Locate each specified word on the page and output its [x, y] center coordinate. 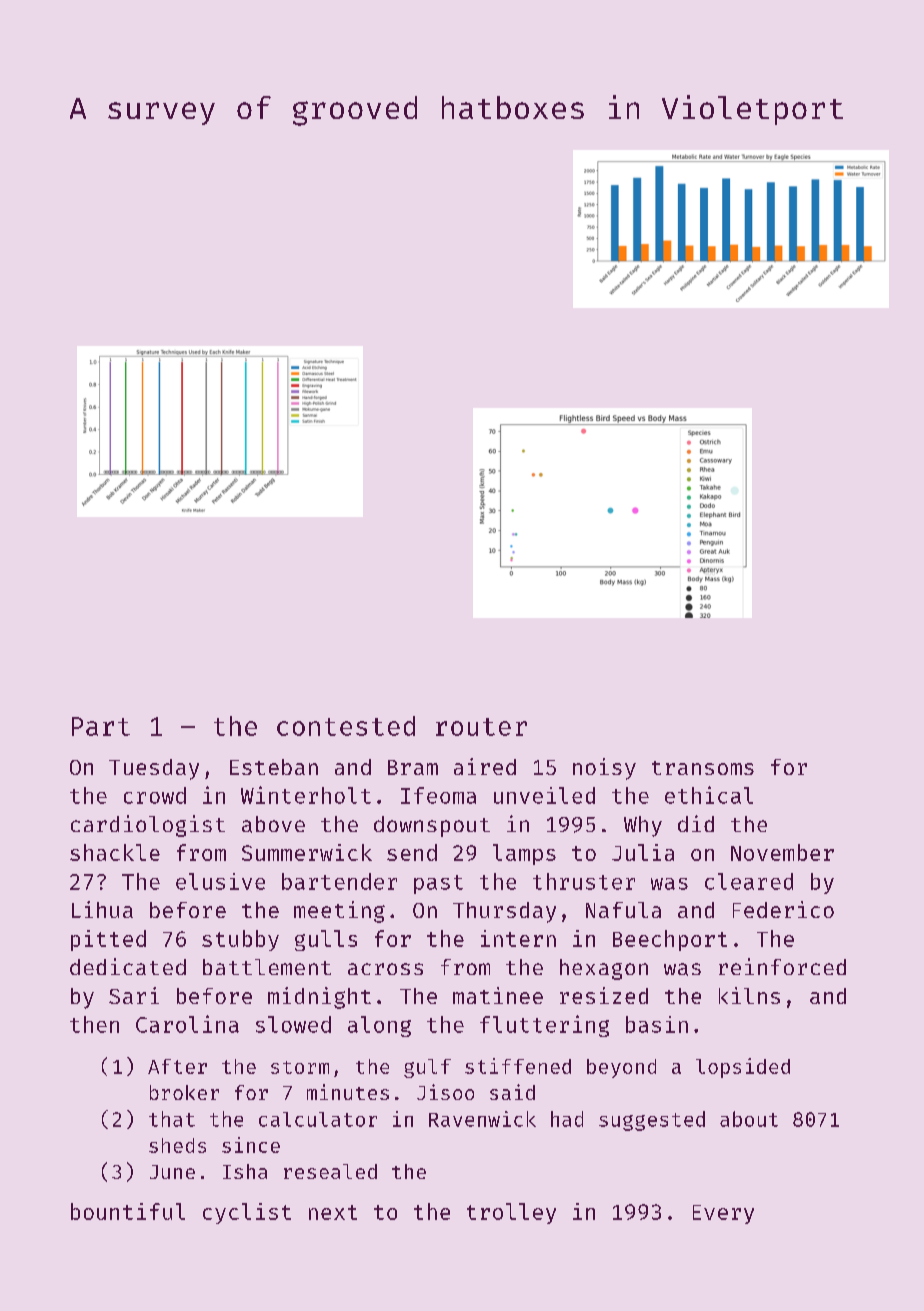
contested [346, 726]
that [172, 1119]
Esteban [274, 767]
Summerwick [307, 852]
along [379, 1026]
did [696, 823]
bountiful [128, 1211]
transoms [703, 768]
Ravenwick [482, 1119]
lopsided [743, 1068]
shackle [115, 852]
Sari [134, 995]
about [749, 1119]
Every [723, 1214]
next [333, 1212]
